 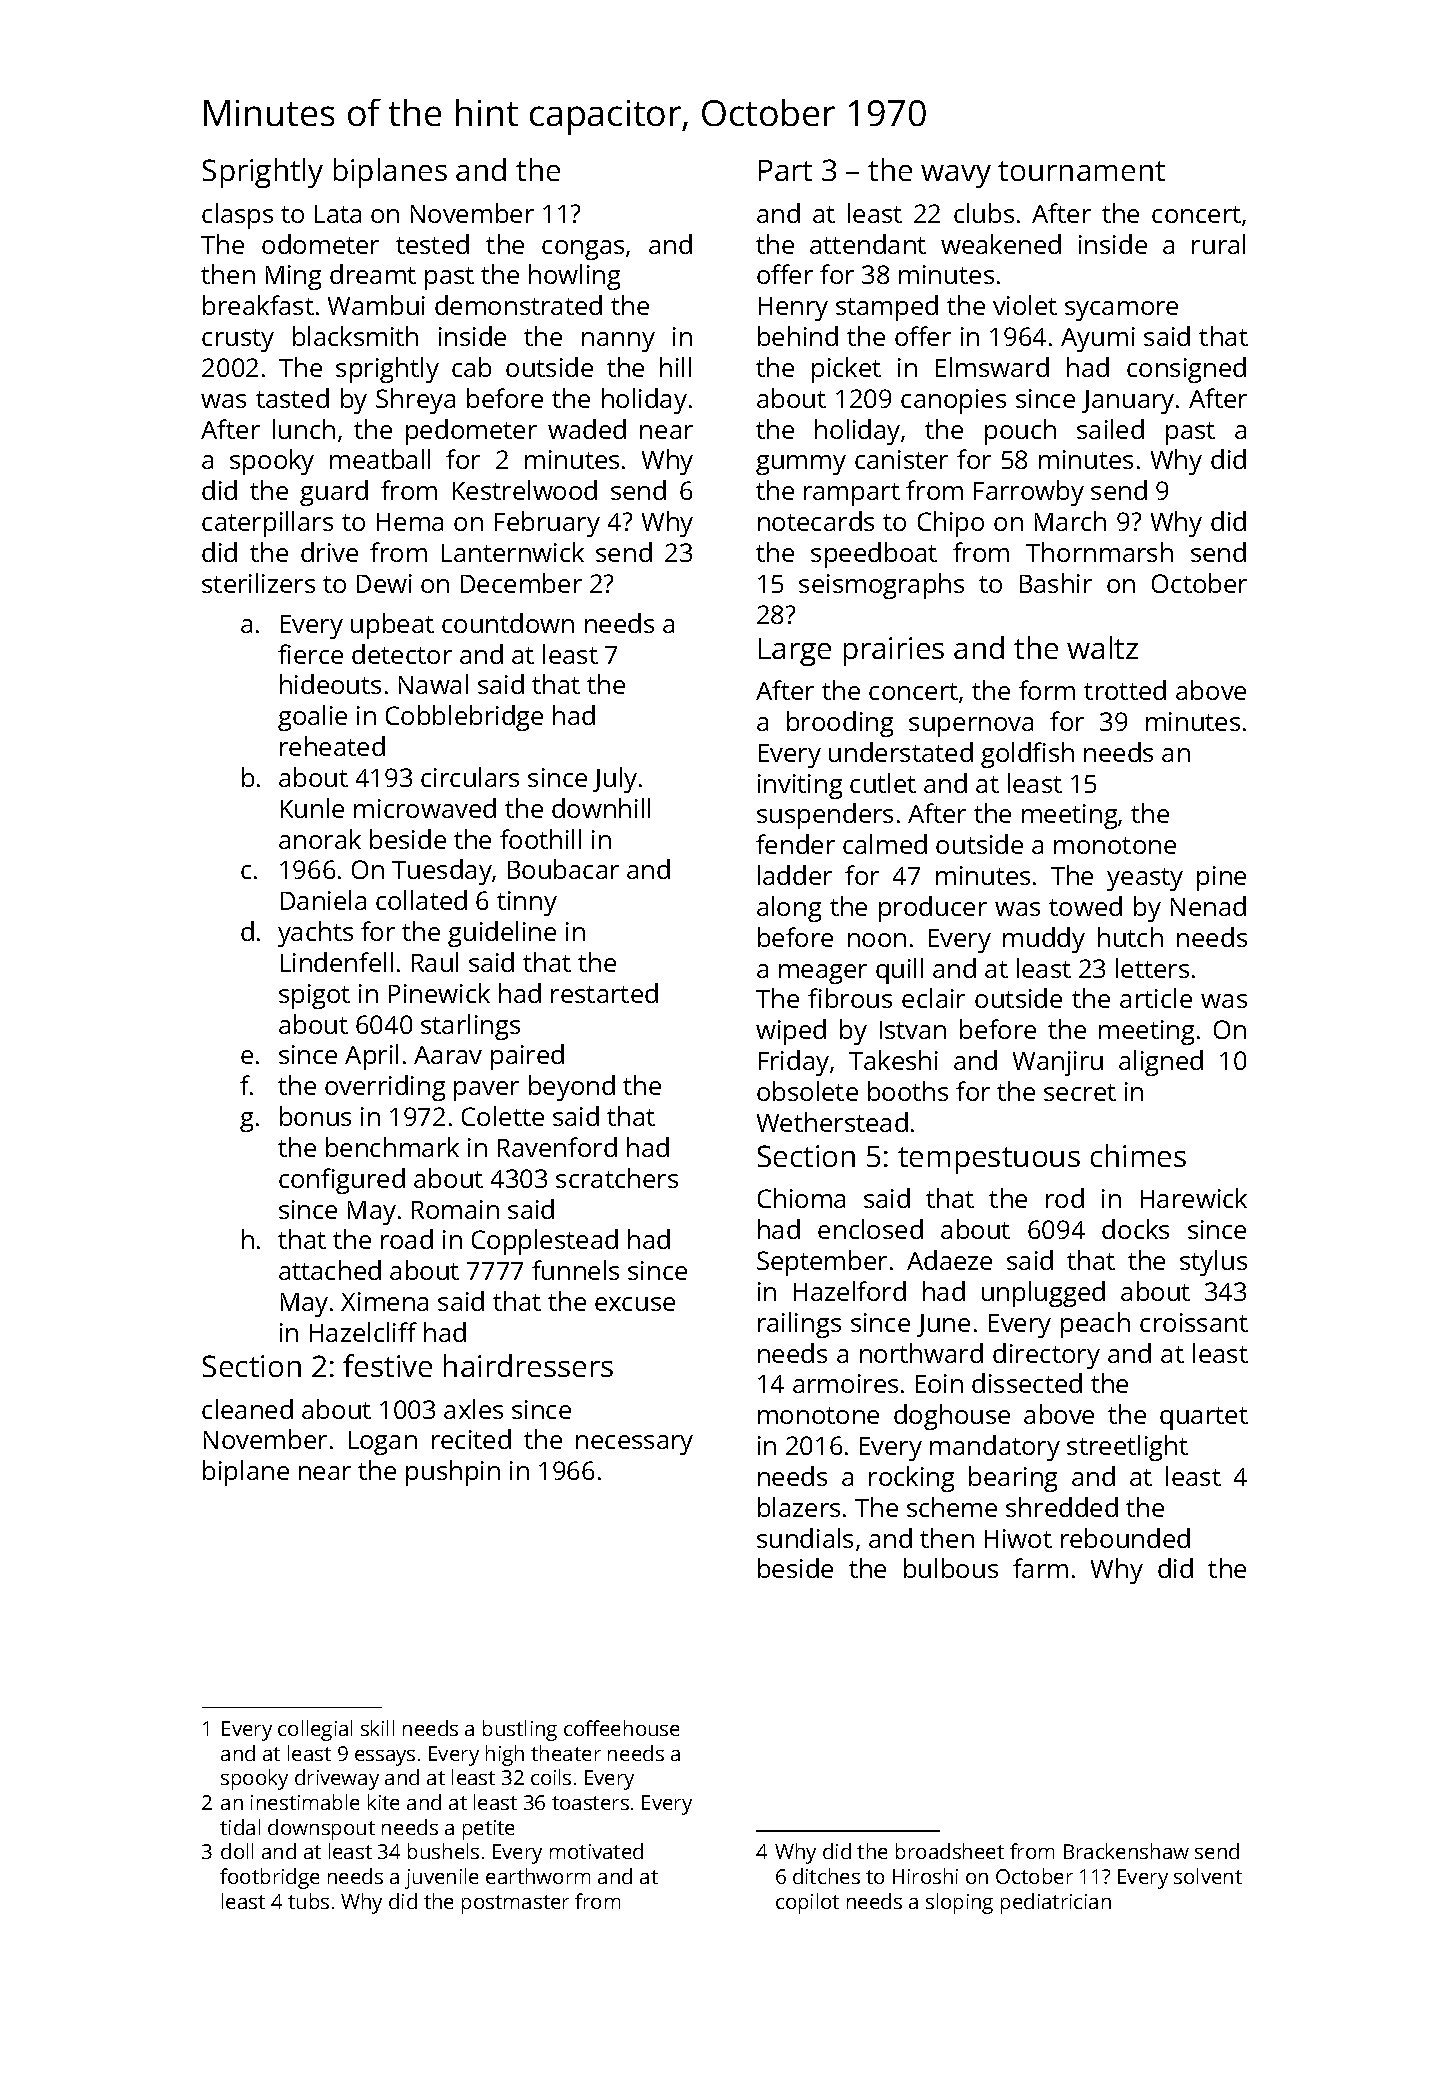 What do you see at coordinates (583, 250) in the screenshot?
I see `congas` at bounding box center [583, 250].
